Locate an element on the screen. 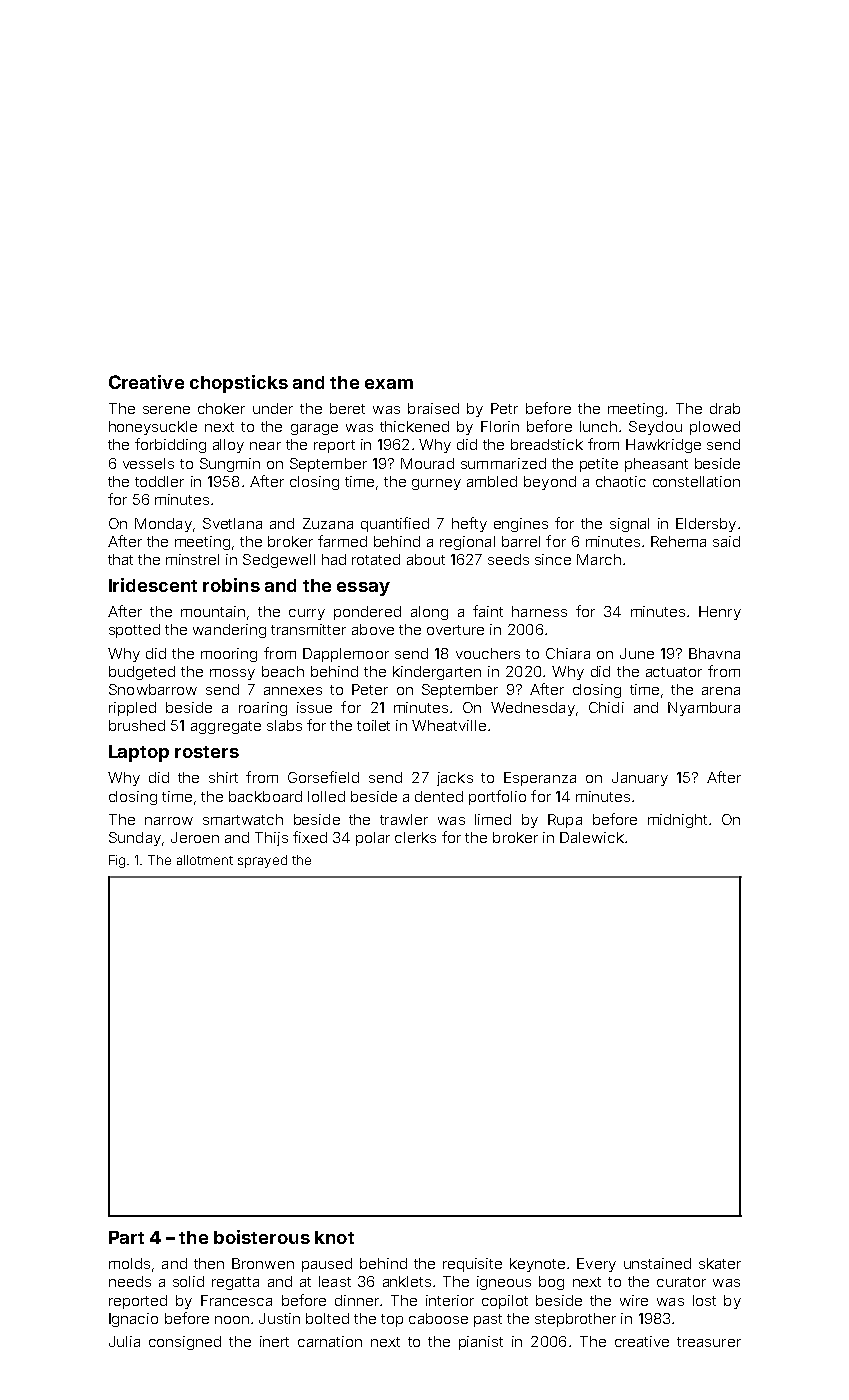  drab is located at coordinates (725, 408).
